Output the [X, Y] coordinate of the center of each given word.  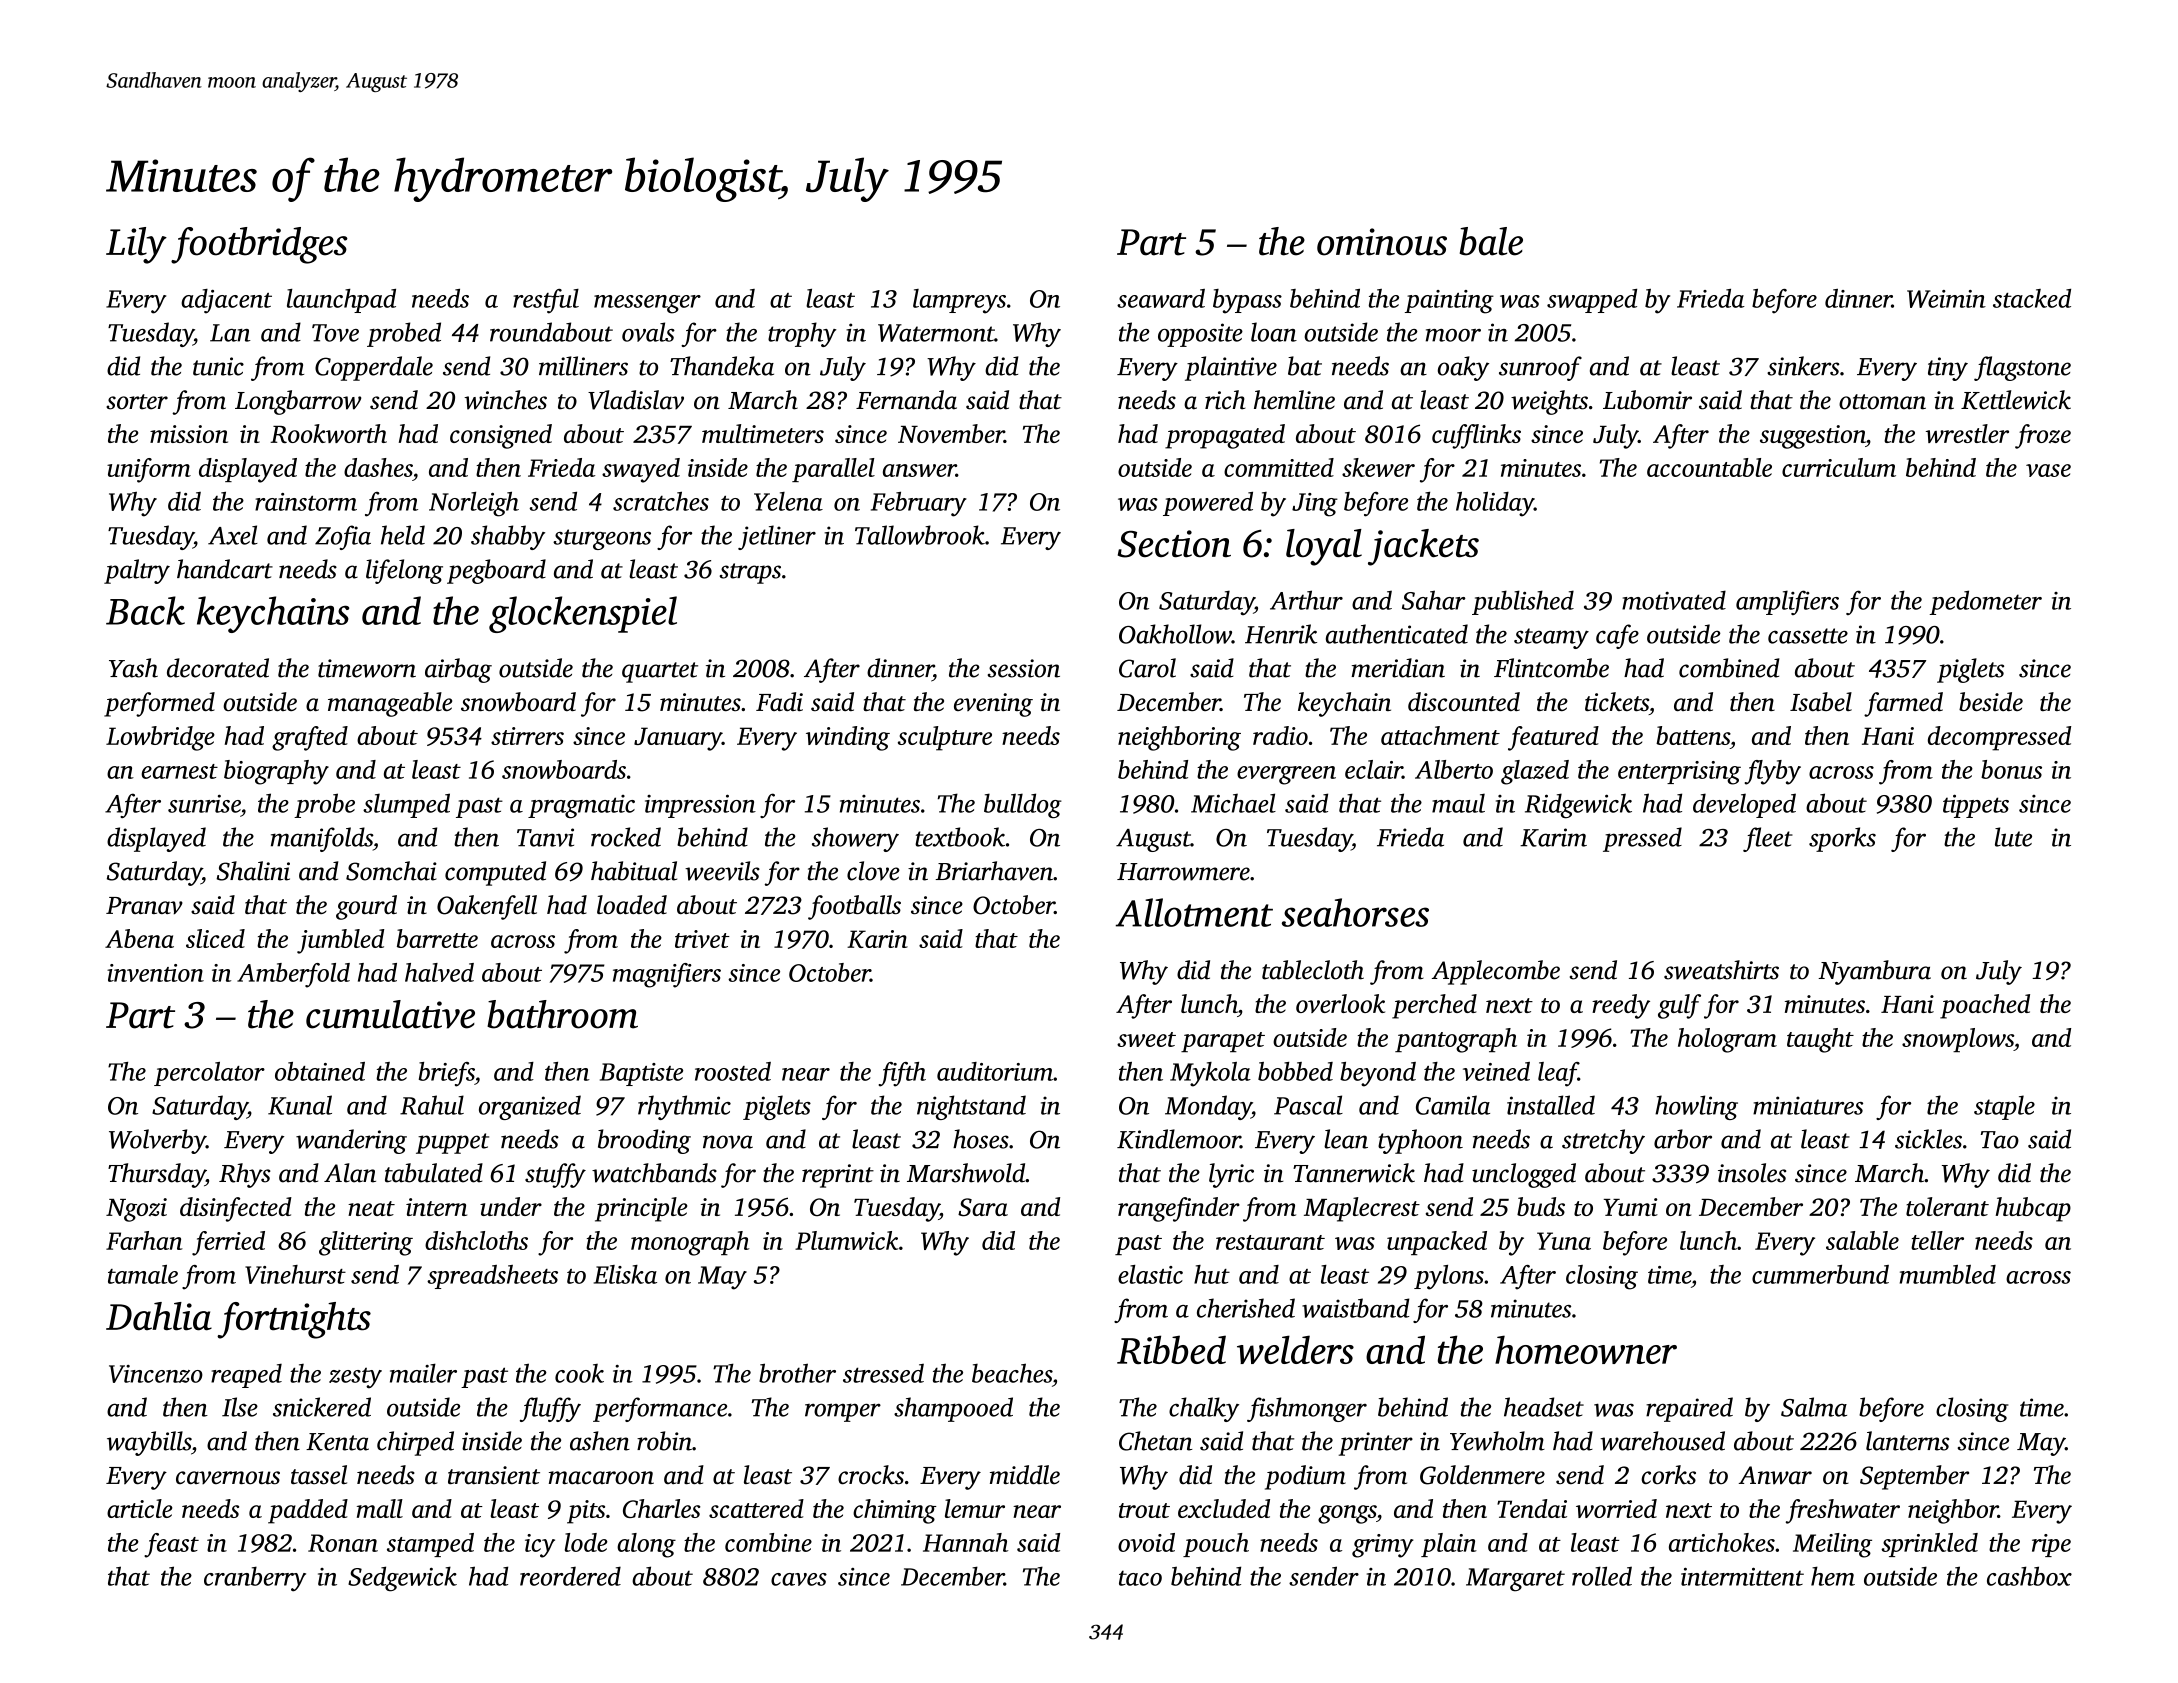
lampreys [959, 301]
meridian [1398, 668]
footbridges [259, 245]
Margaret [1515, 1580]
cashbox [2029, 1576]
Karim [1553, 837]
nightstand [971, 1107]
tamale [143, 1274]
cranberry [255, 1579]
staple [2004, 1107]
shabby [508, 537]
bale [1491, 241]
